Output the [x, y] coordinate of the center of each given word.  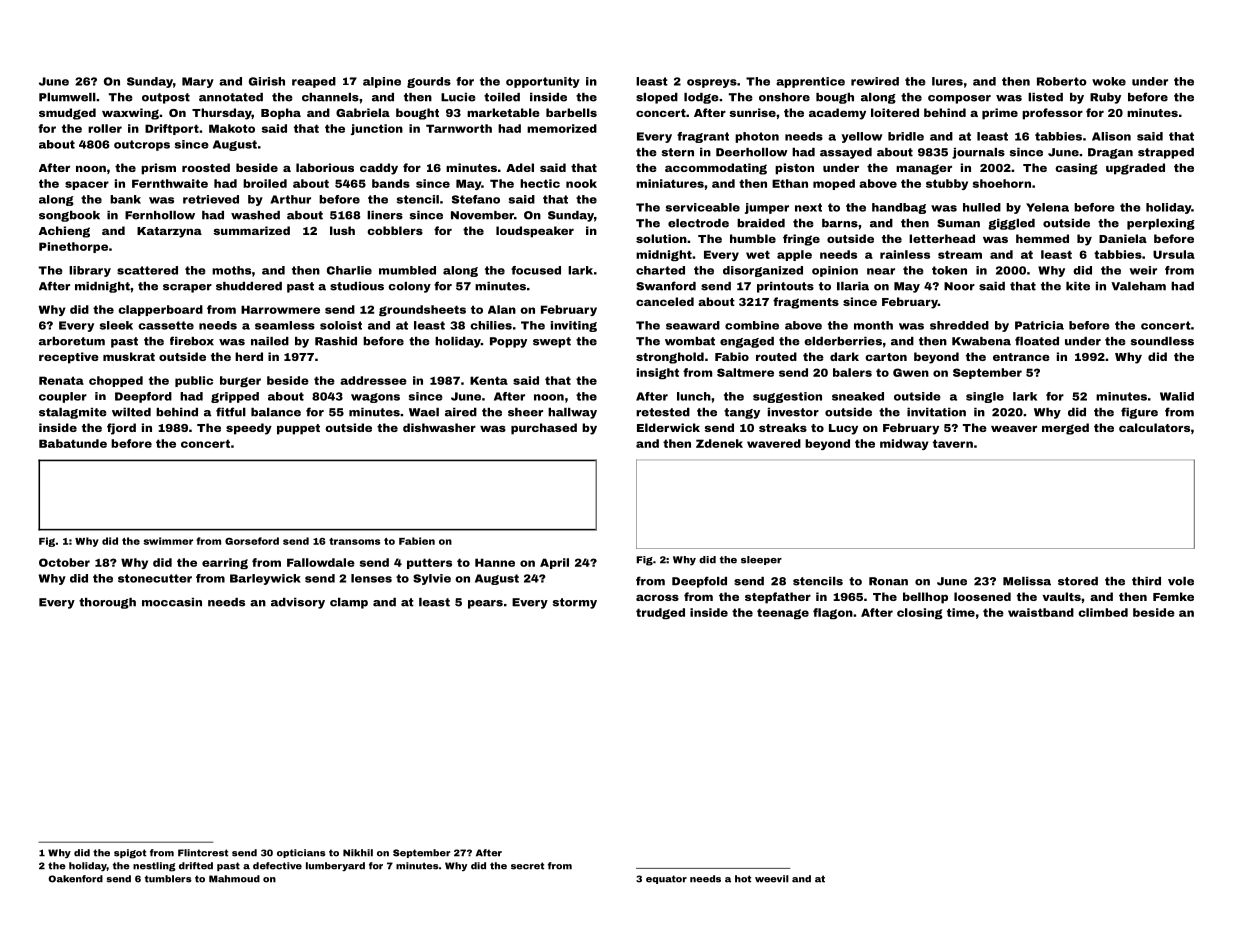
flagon [833, 613]
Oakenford [76, 879]
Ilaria [853, 286]
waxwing [130, 114]
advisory [298, 603]
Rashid [336, 341]
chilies [491, 325]
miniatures [670, 183]
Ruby [1105, 98]
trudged [660, 613]
